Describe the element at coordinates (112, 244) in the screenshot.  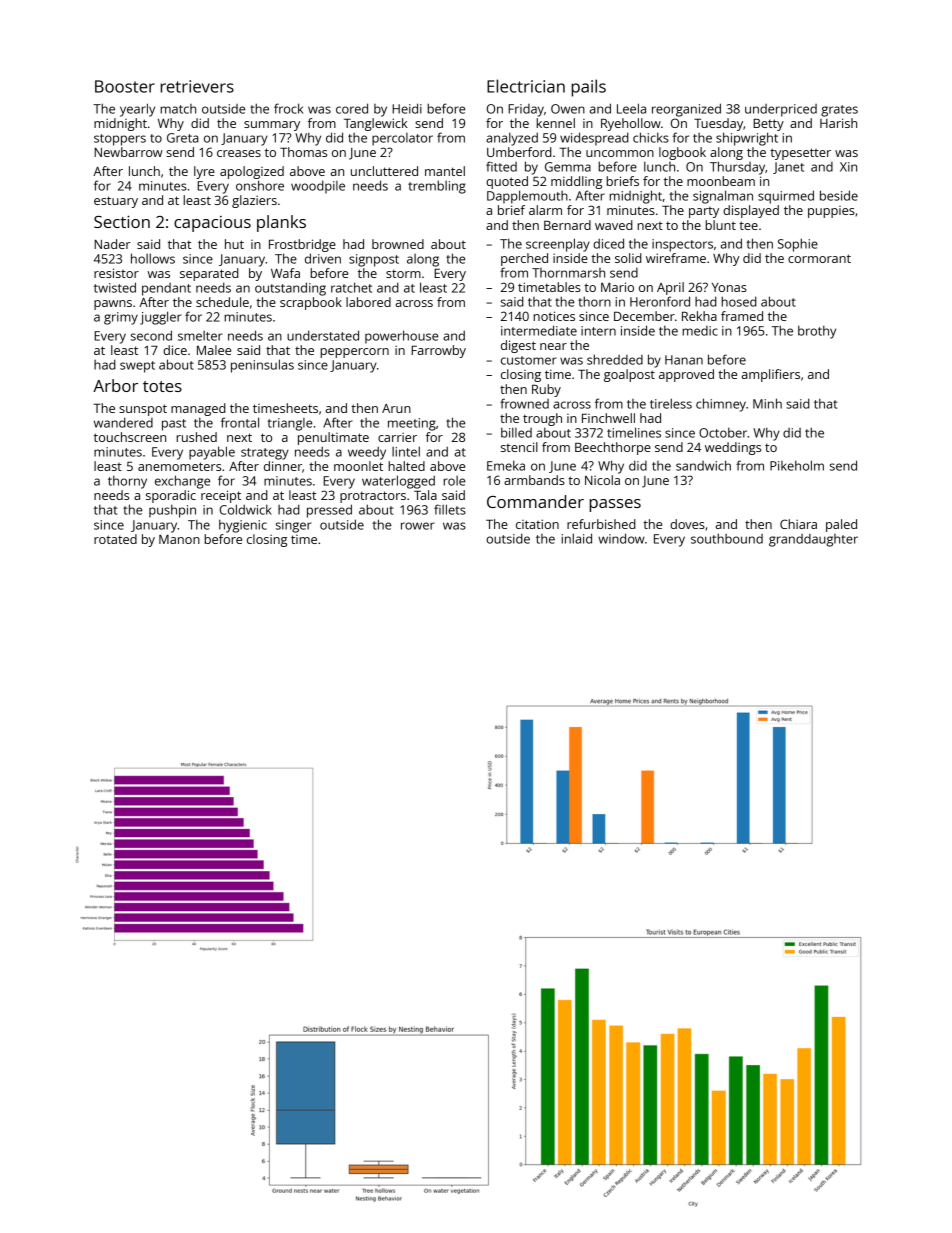
I see `Nader` at that location.
